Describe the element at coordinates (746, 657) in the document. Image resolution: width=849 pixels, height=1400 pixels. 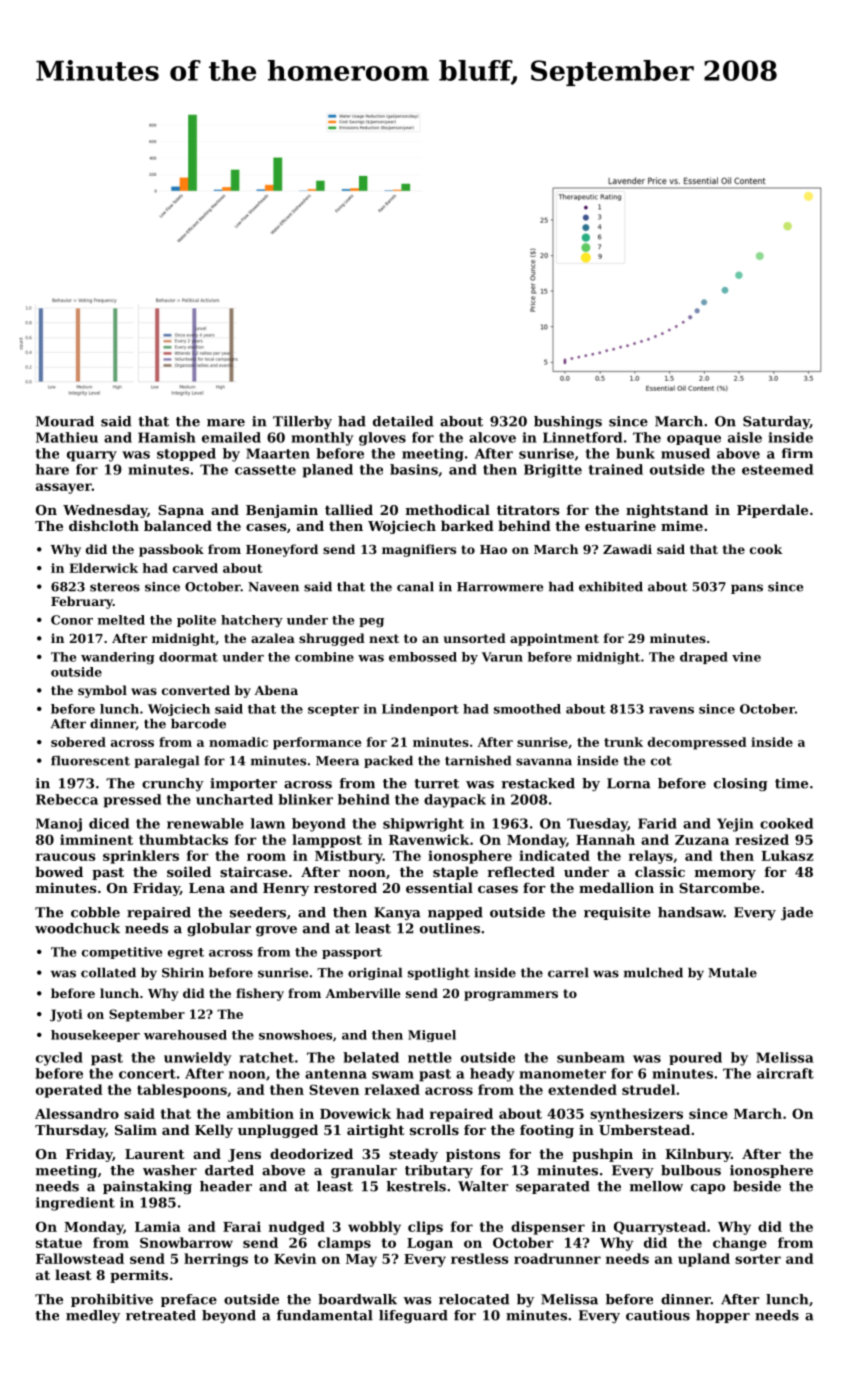
I see `vine` at that location.
